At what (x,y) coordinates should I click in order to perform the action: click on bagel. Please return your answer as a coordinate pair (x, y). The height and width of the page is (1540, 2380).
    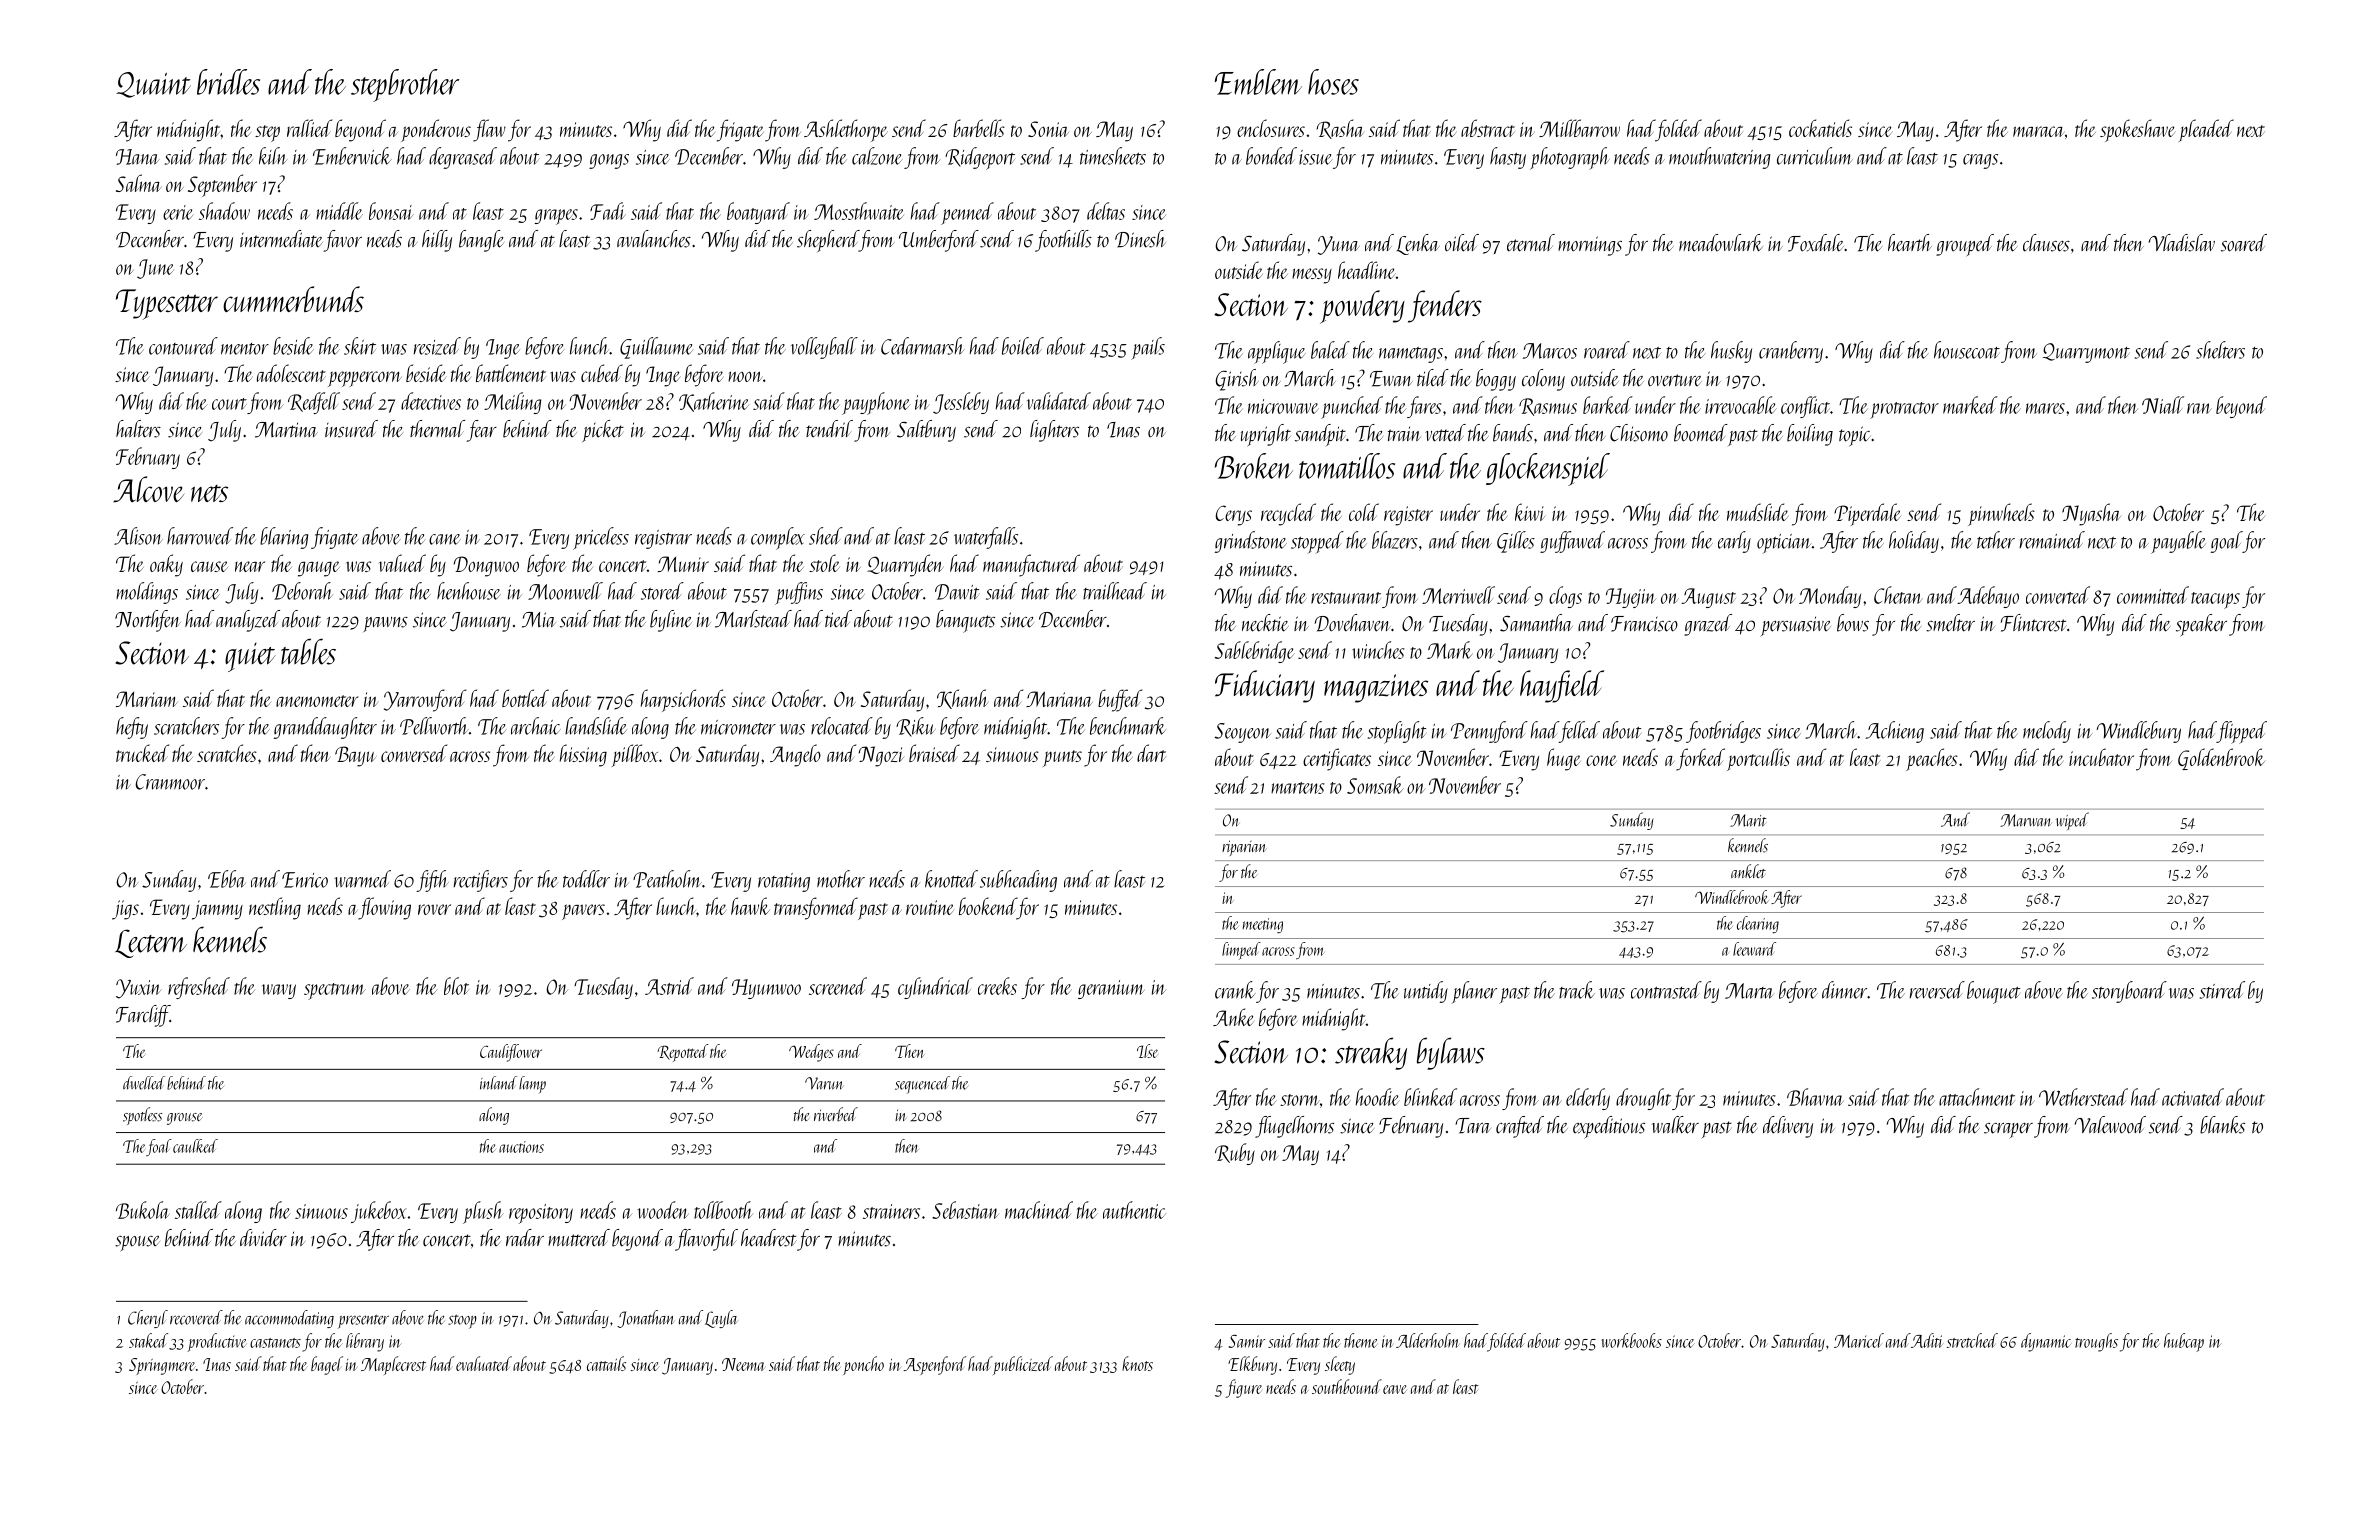
    Looking at the image, I should click on (327, 1365).
